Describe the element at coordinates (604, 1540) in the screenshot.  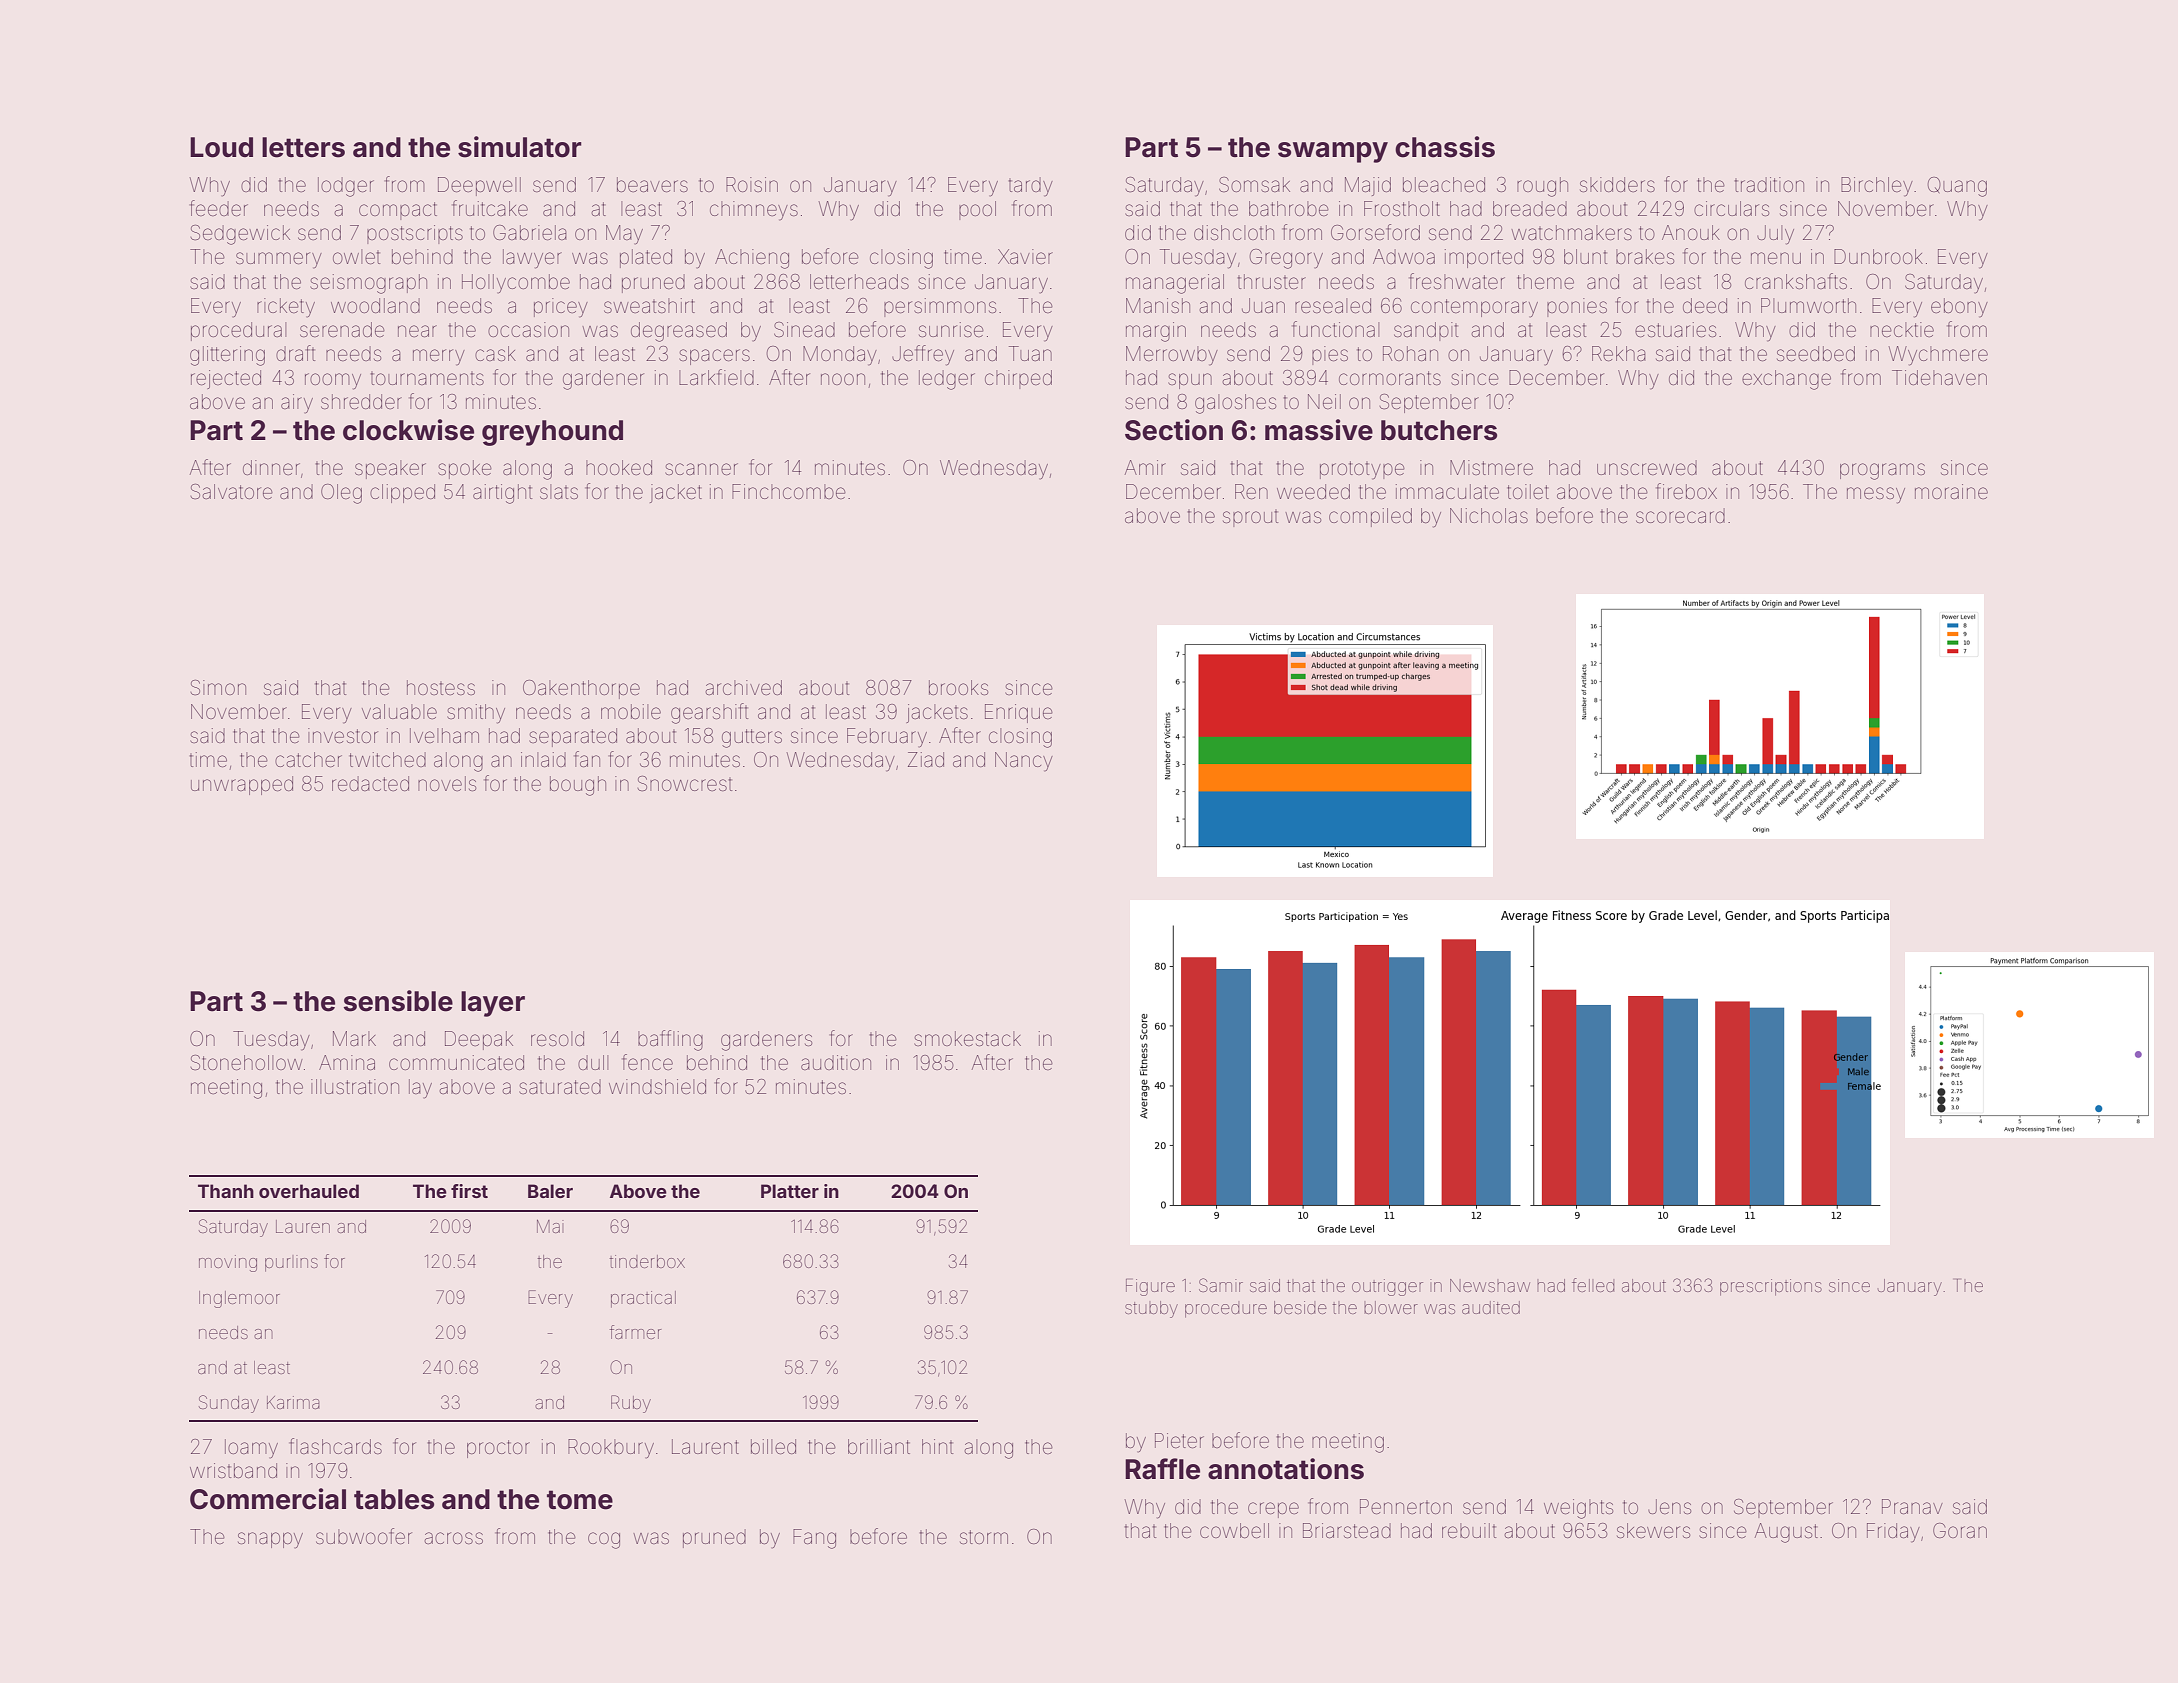
I see `cog` at that location.
